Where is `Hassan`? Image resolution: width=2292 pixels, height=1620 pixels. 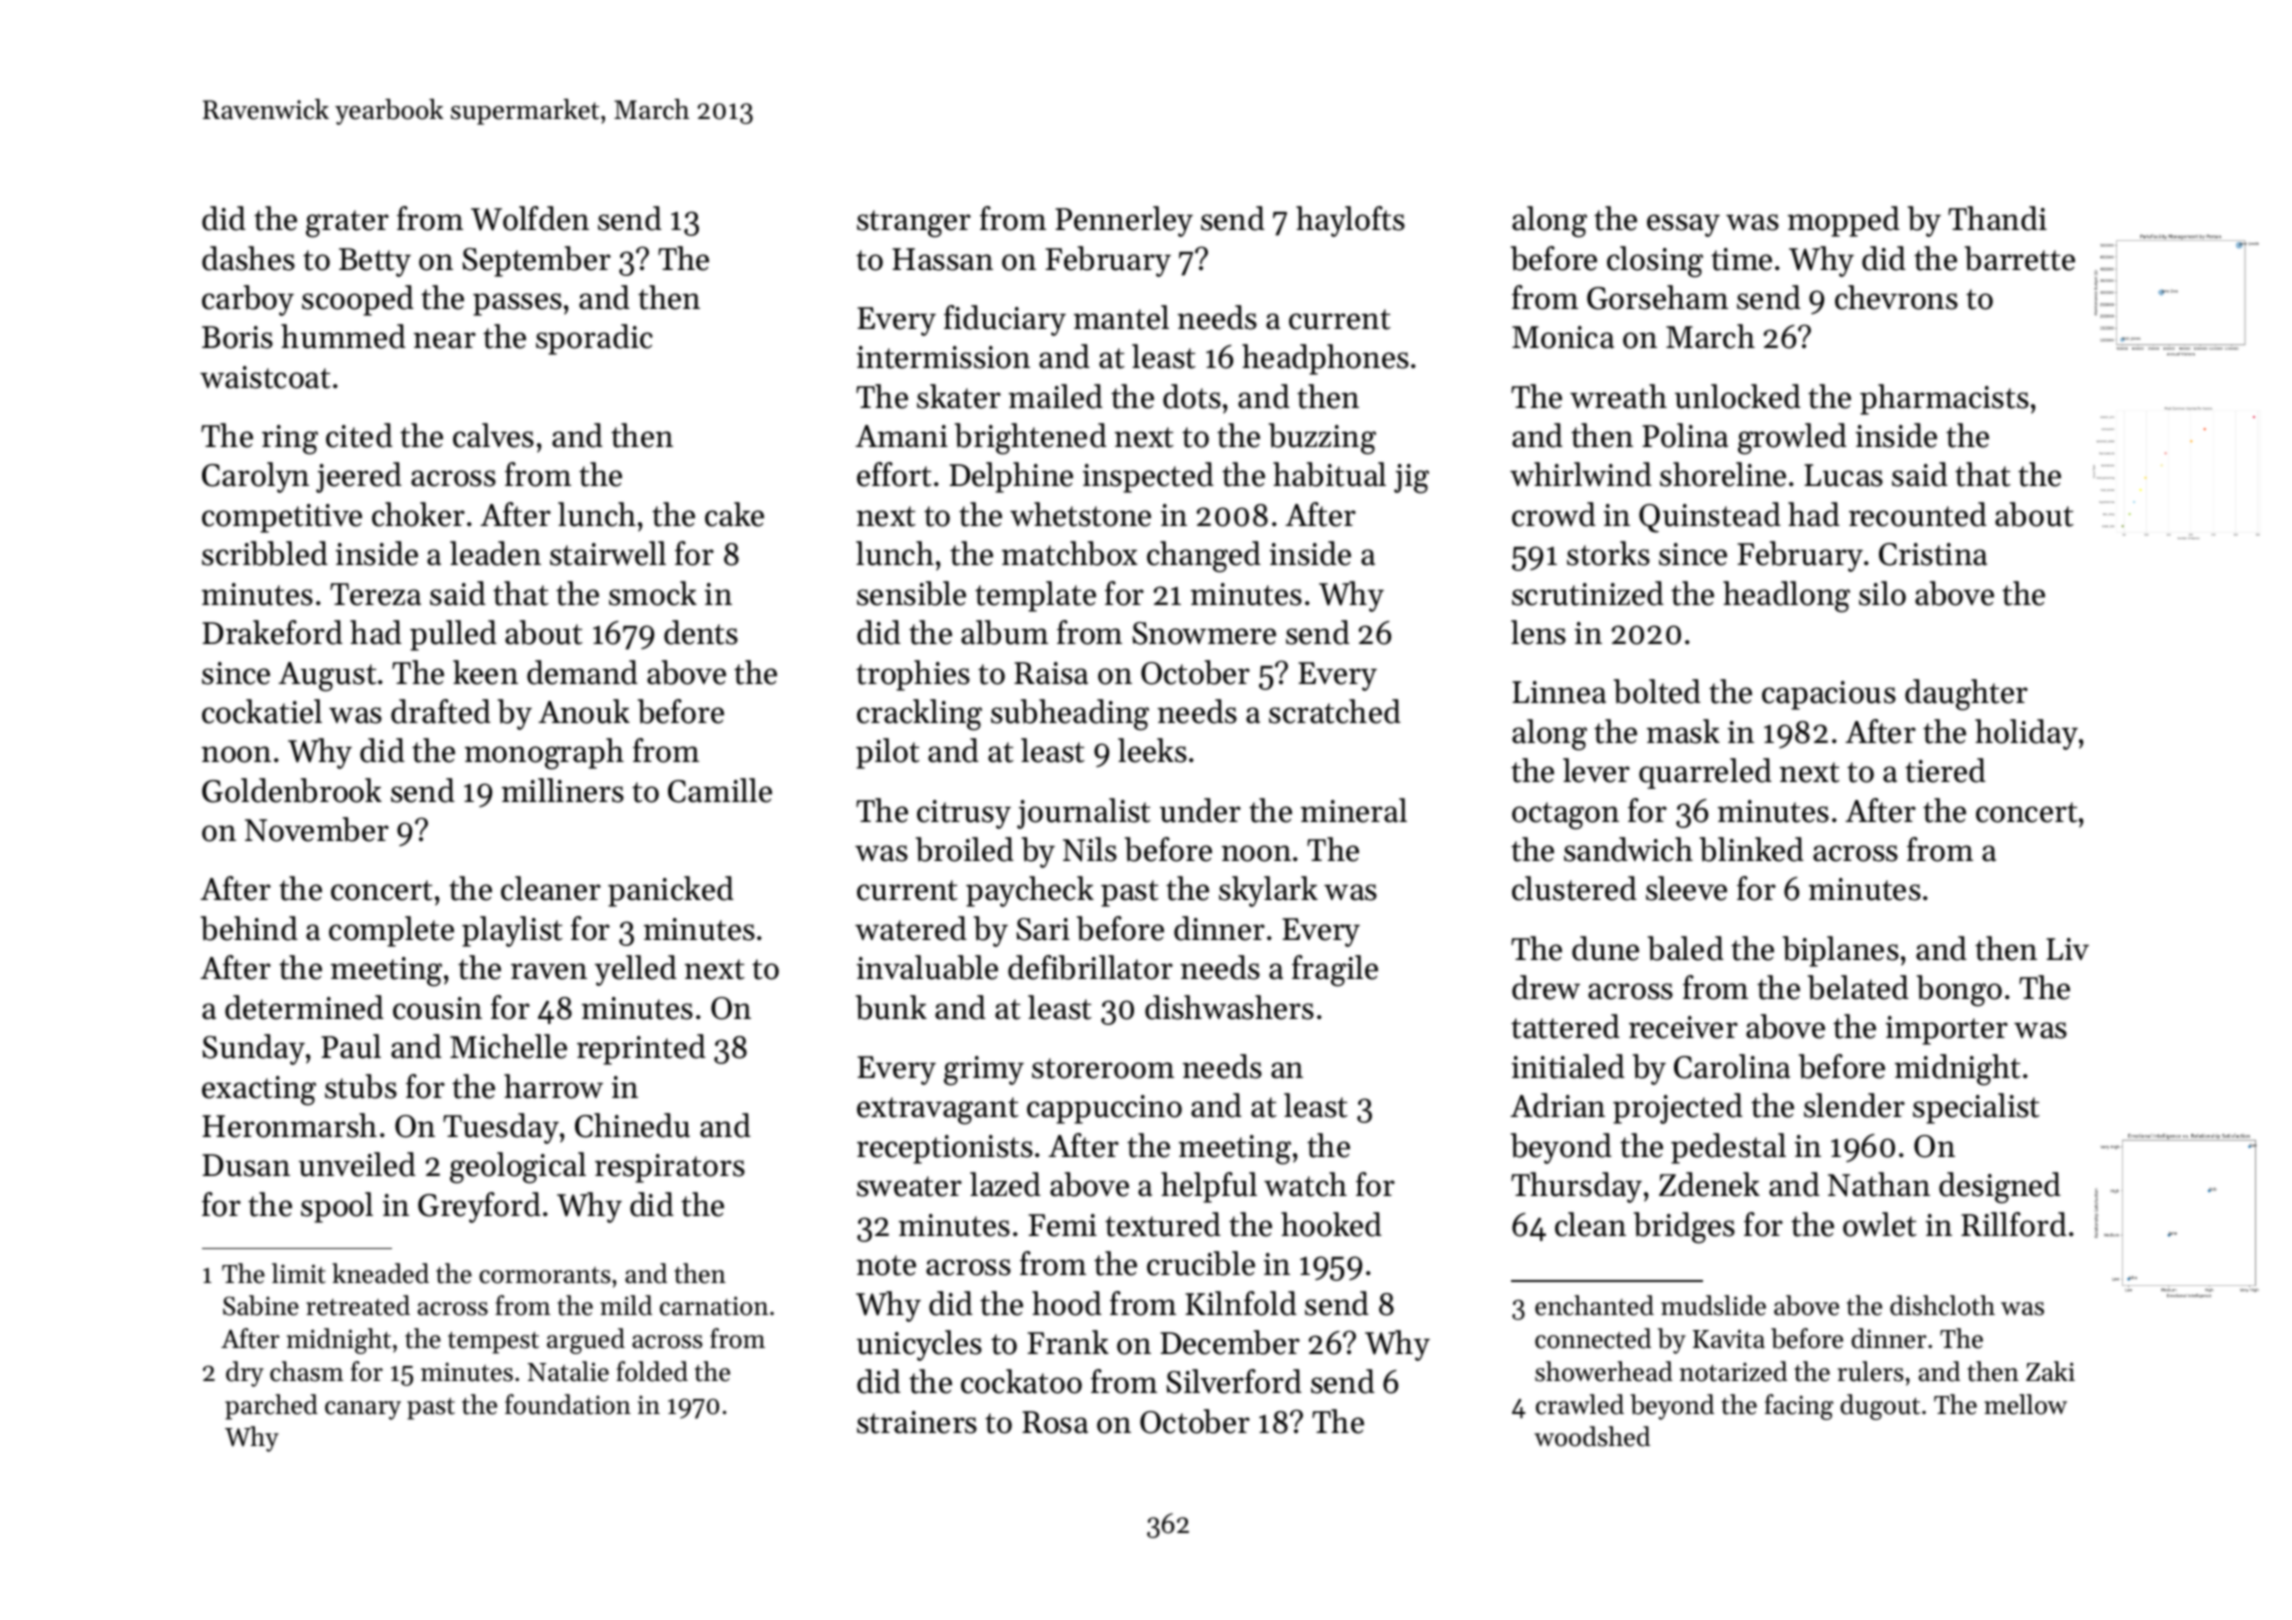
Hassan is located at coordinates (942, 259).
